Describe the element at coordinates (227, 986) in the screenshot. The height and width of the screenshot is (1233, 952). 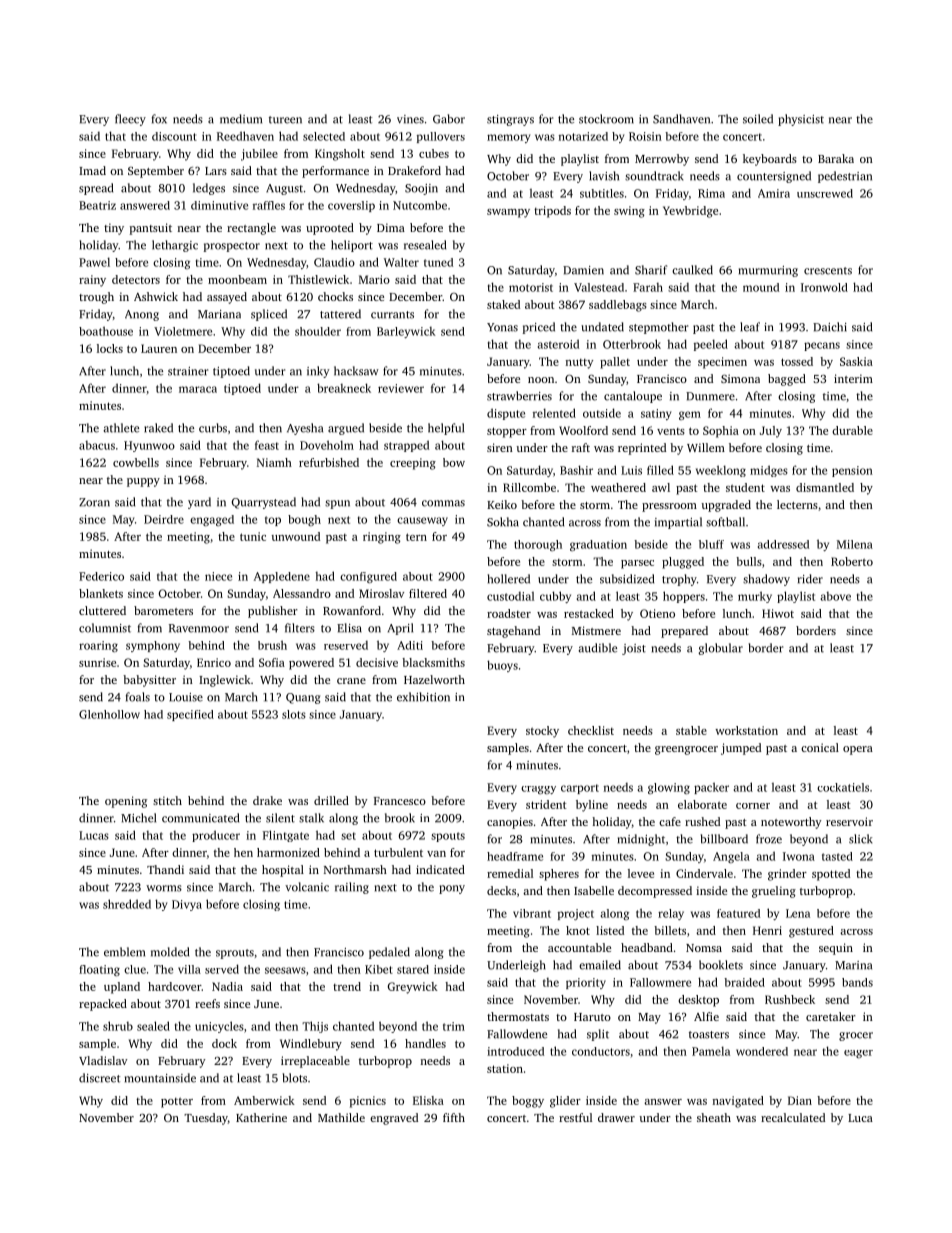
I see `Nadia` at that location.
